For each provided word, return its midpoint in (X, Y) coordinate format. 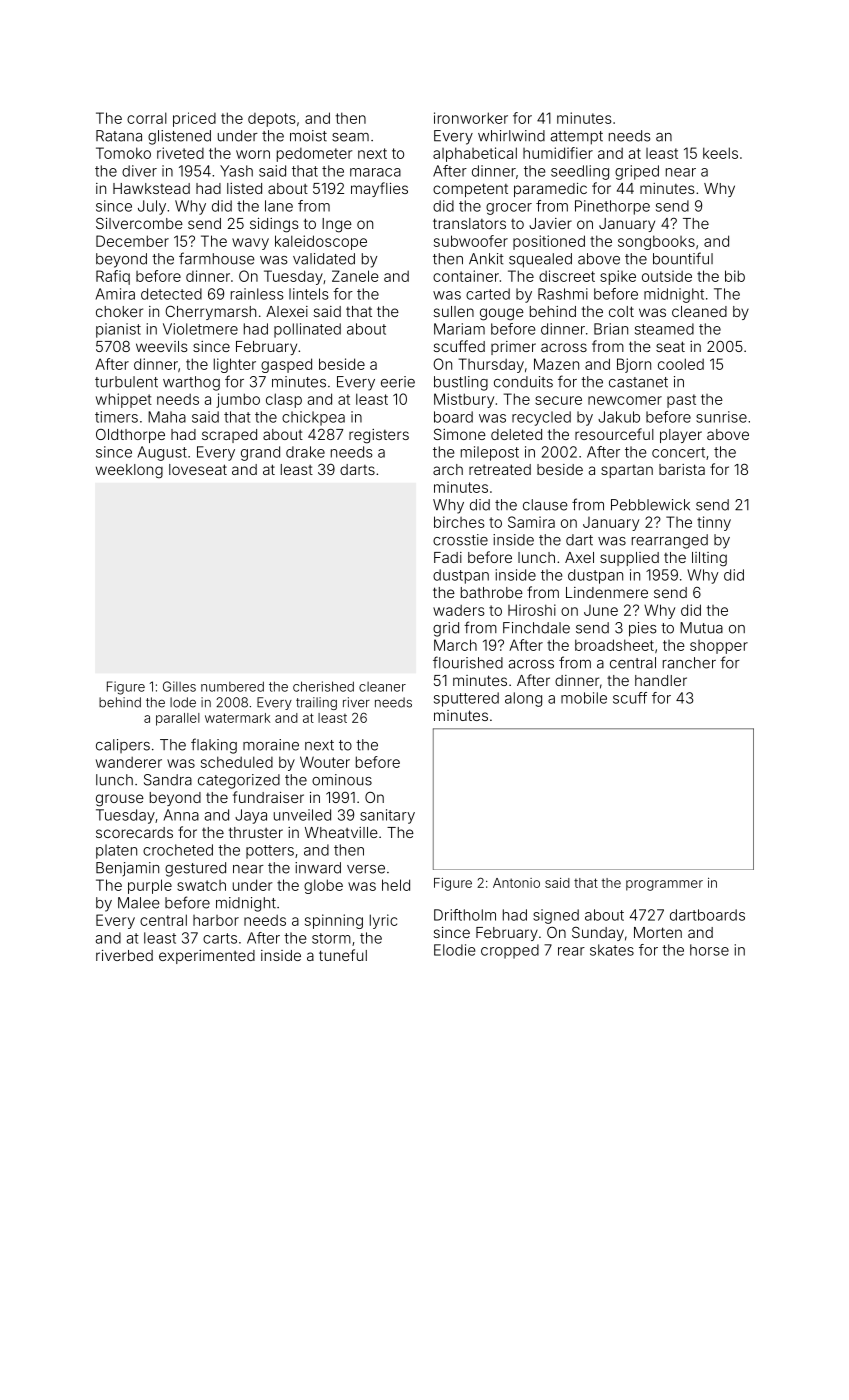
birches (459, 522)
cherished (323, 686)
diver (139, 171)
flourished (468, 662)
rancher (689, 663)
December (132, 241)
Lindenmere (607, 592)
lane (279, 206)
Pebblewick (650, 505)
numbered (232, 686)
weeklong (129, 471)
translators (469, 223)
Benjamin (127, 869)
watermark (238, 718)
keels (720, 153)
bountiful (683, 258)
